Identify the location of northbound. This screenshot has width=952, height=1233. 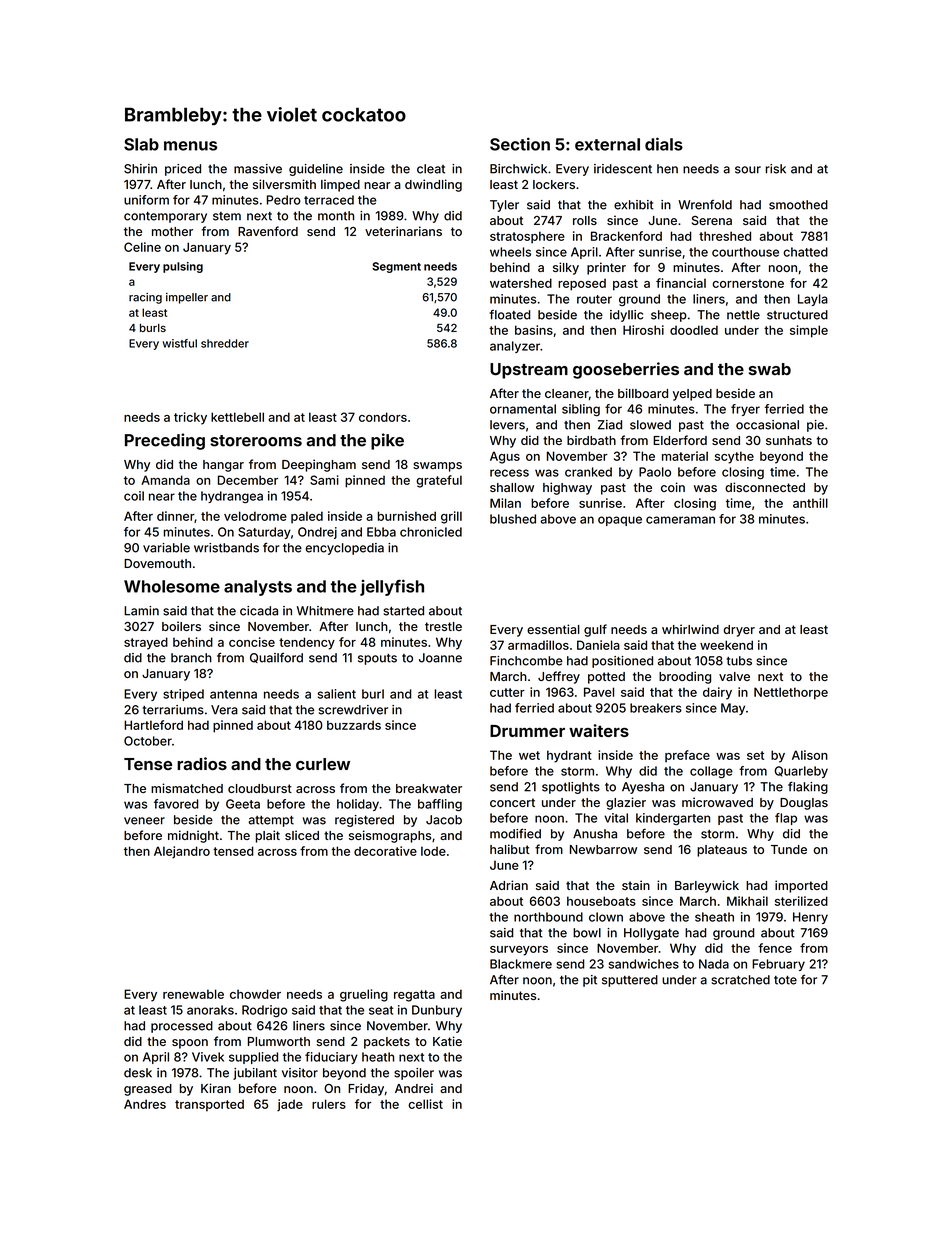
(548, 917).
